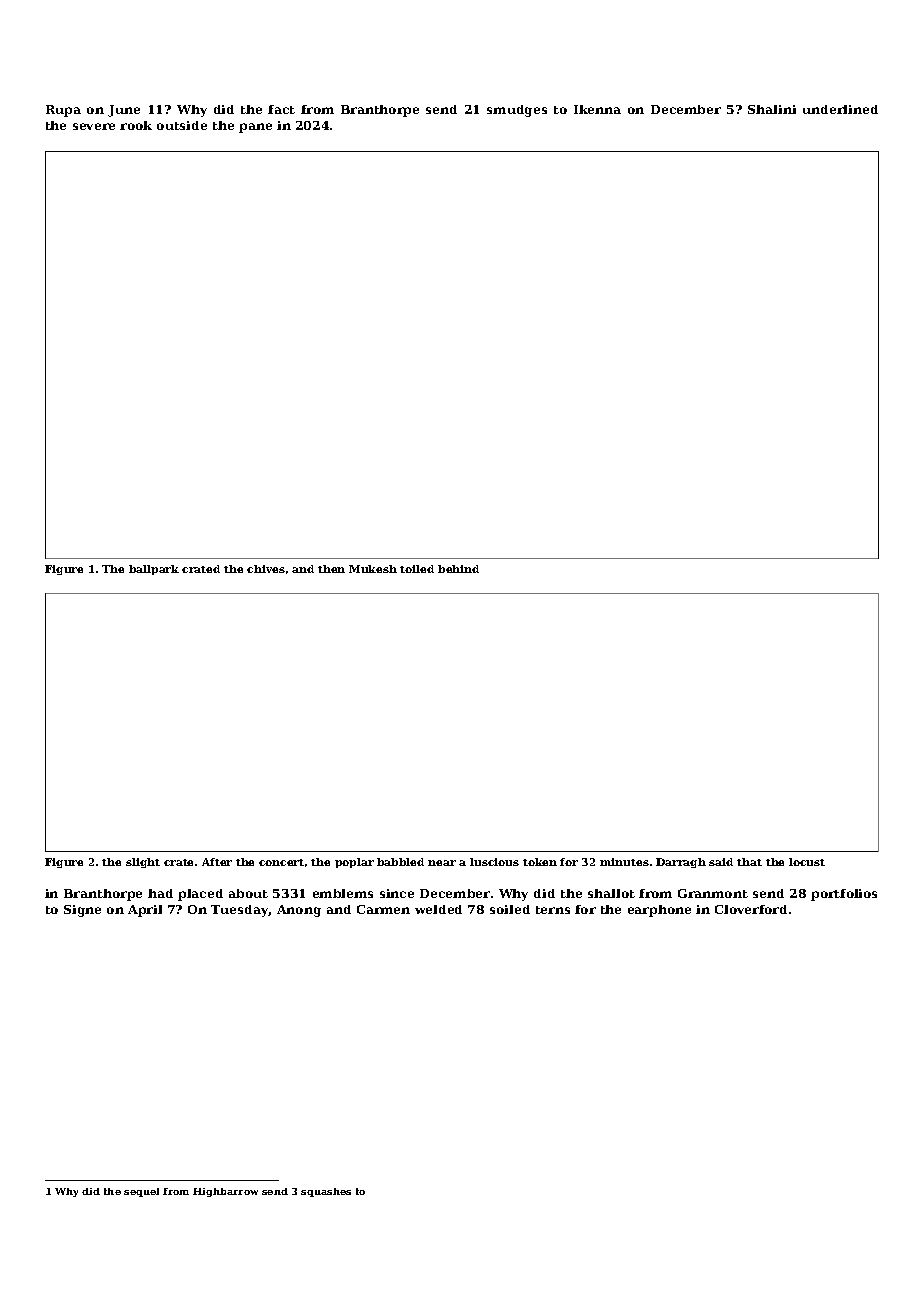 This image has width=924, height=1308. I want to click on underlined, so click(840, 109).
